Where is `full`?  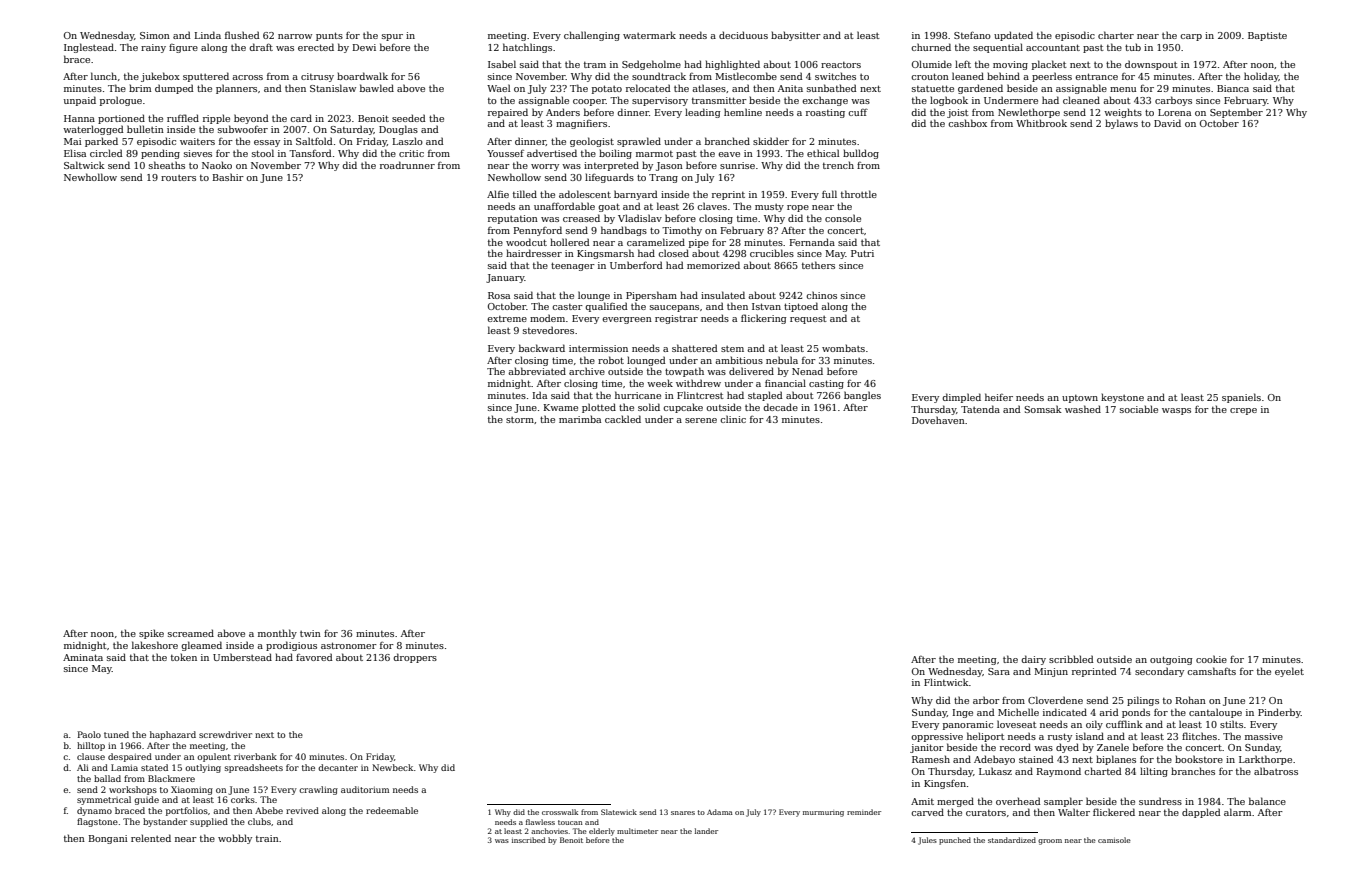
full is located at coordinates (829, 194).
